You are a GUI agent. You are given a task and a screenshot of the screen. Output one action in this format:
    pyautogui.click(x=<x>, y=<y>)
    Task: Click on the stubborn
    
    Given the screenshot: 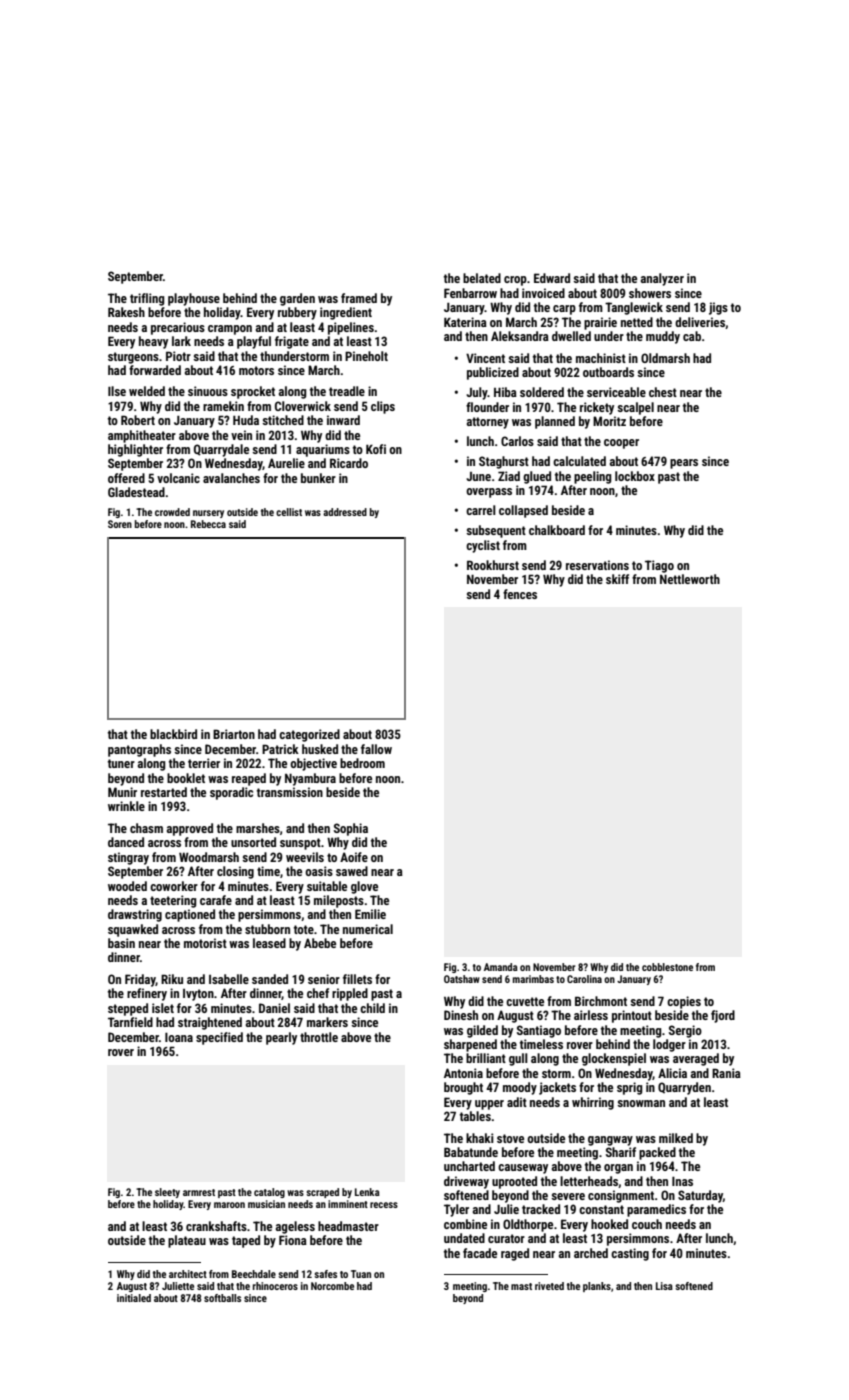 What is the action you would take?
    pyautogui.click(x=267, y=929)
